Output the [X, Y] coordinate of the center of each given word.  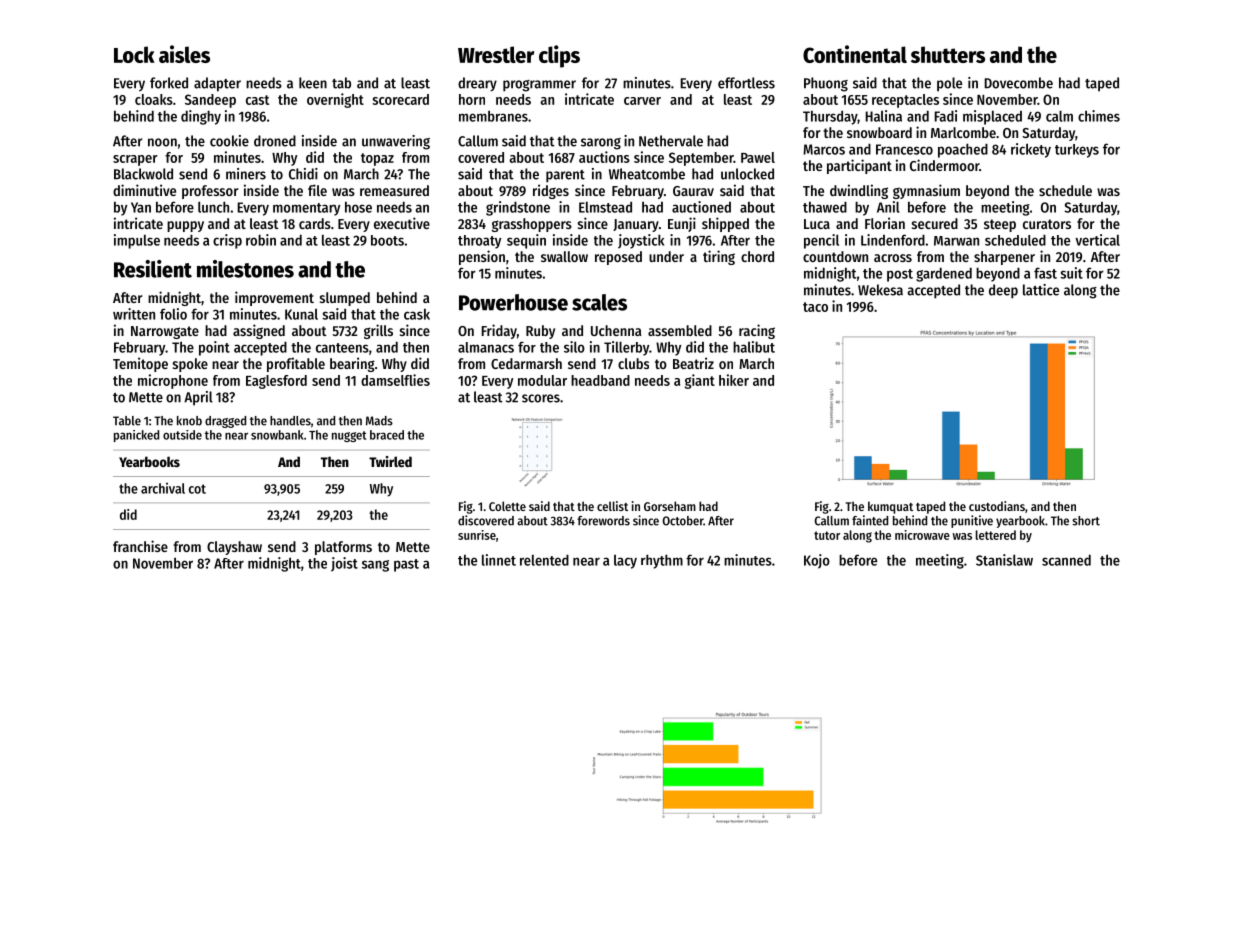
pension [482, 257]
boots [387, 240]
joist [344, 564]
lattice [1041, 290]
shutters [948, 54]
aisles [184, 54]
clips [559, 56]
